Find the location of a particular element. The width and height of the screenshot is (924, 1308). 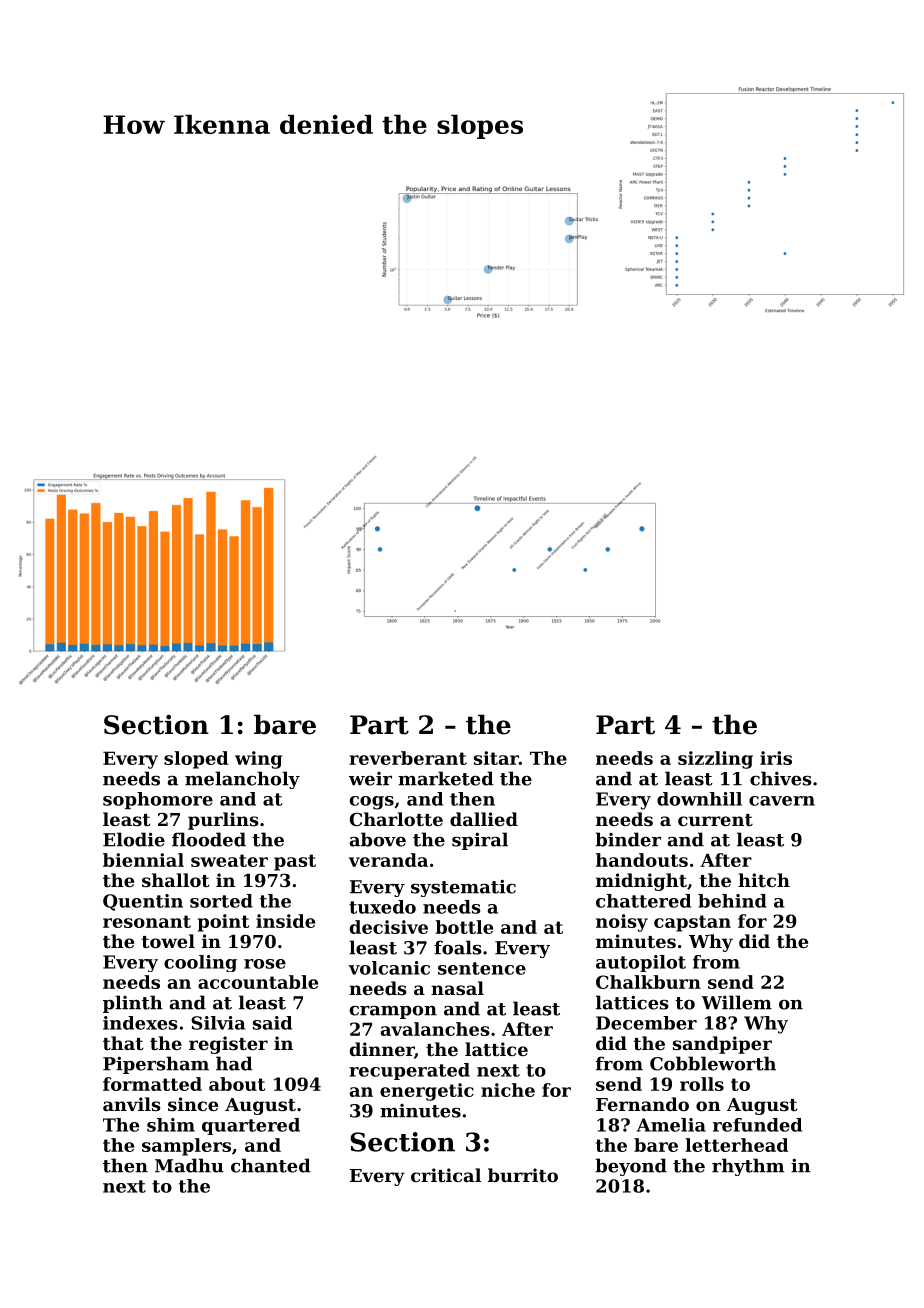

sitar is located at coordinates (496, 758).
